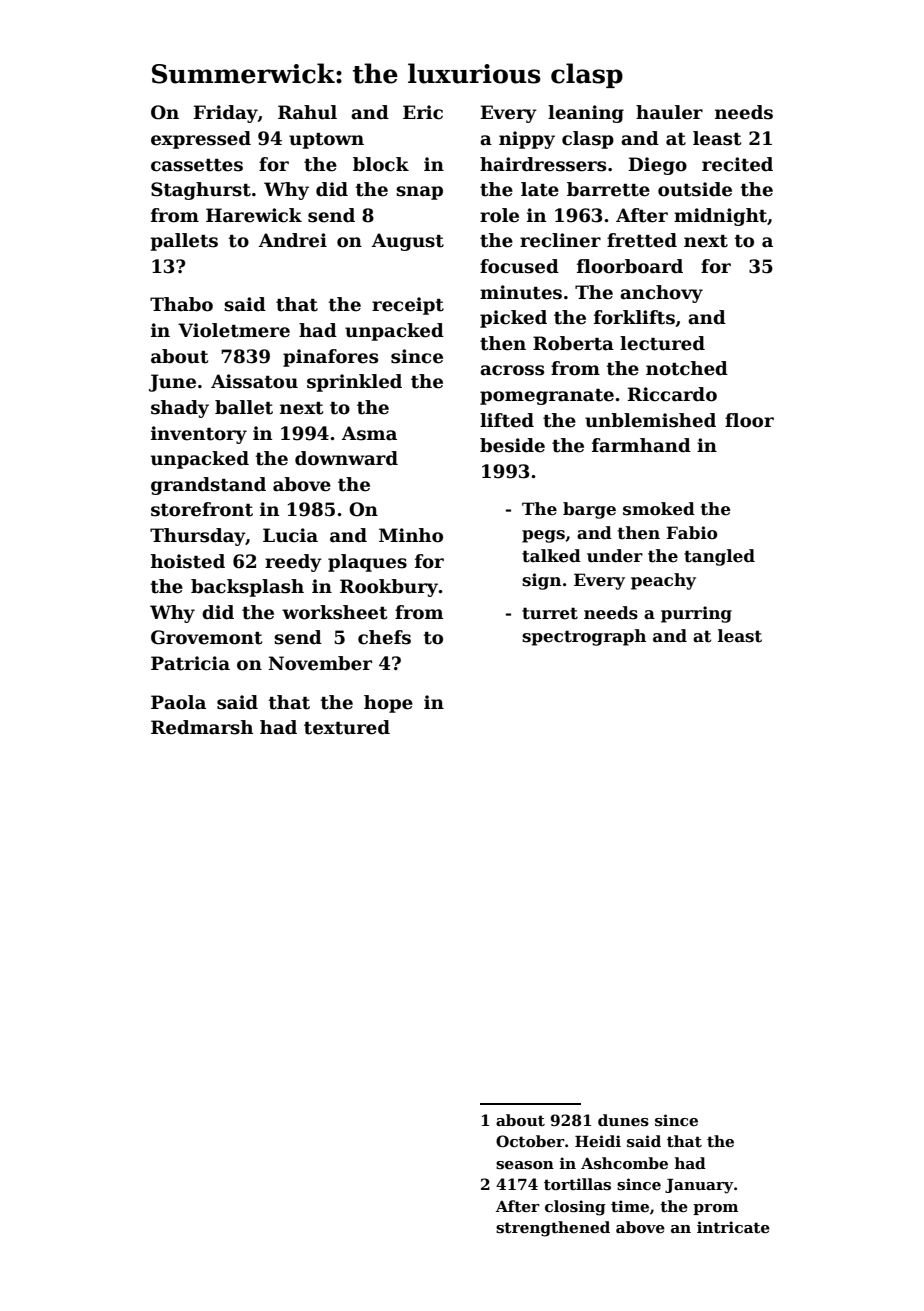 This screenshot has height=1311, width=924. Describe the element at coordinates (197, 537) in the screenshot. I see `Thursday` at that location.
